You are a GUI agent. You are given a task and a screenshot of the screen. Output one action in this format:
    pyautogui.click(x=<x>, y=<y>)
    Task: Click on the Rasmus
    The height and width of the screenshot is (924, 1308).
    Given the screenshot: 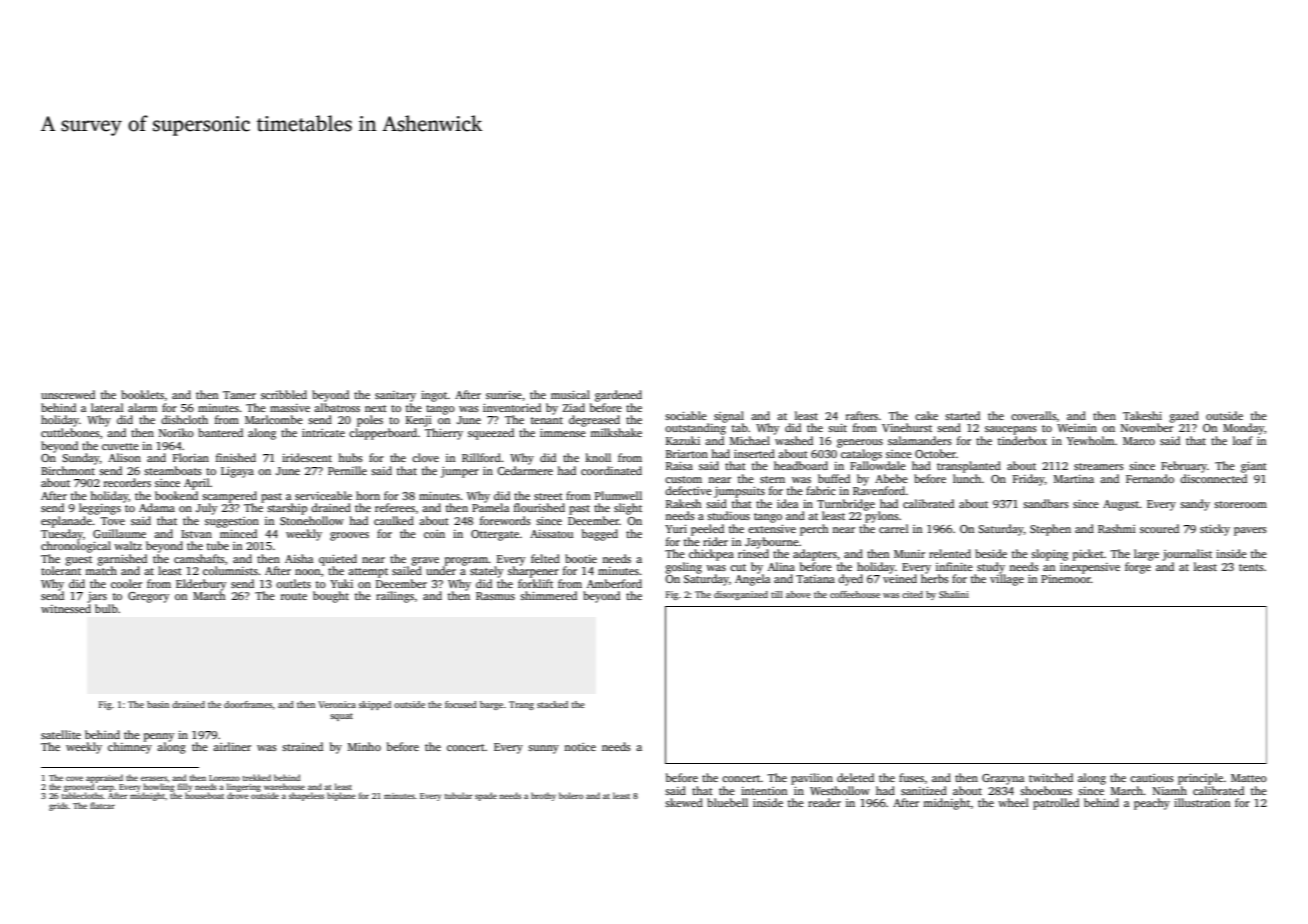 What is the action you would take?
    pyautogui.click(x=495, y=596)
